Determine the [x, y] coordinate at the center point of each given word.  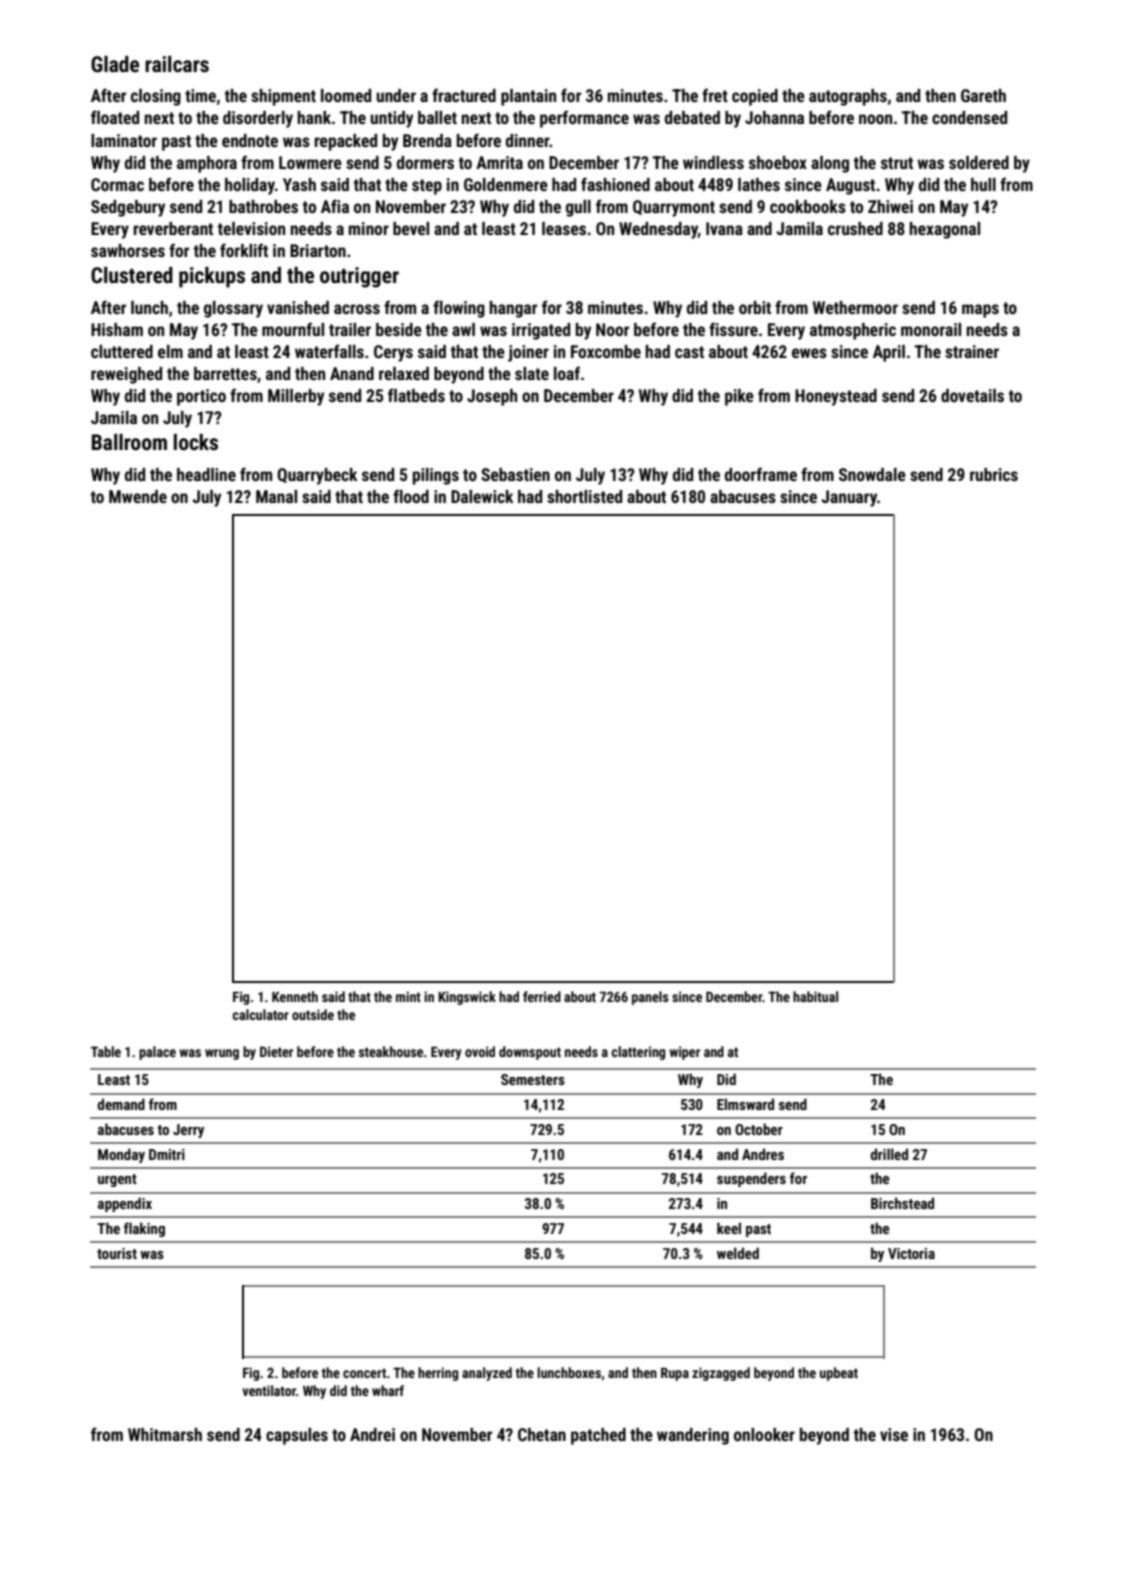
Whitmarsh [165, 1434]
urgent [117, 1180]
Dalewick [482, 496]
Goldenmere [506, 184]
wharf [388, 1390]
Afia [335, 206]
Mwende [138, 496]
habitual [815, 996]
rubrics [994, 474]
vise [894, 1434]
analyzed [487, 1374]
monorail [931, 329]
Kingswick [467, 998]
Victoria [911, 1253]
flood [411, 496]
